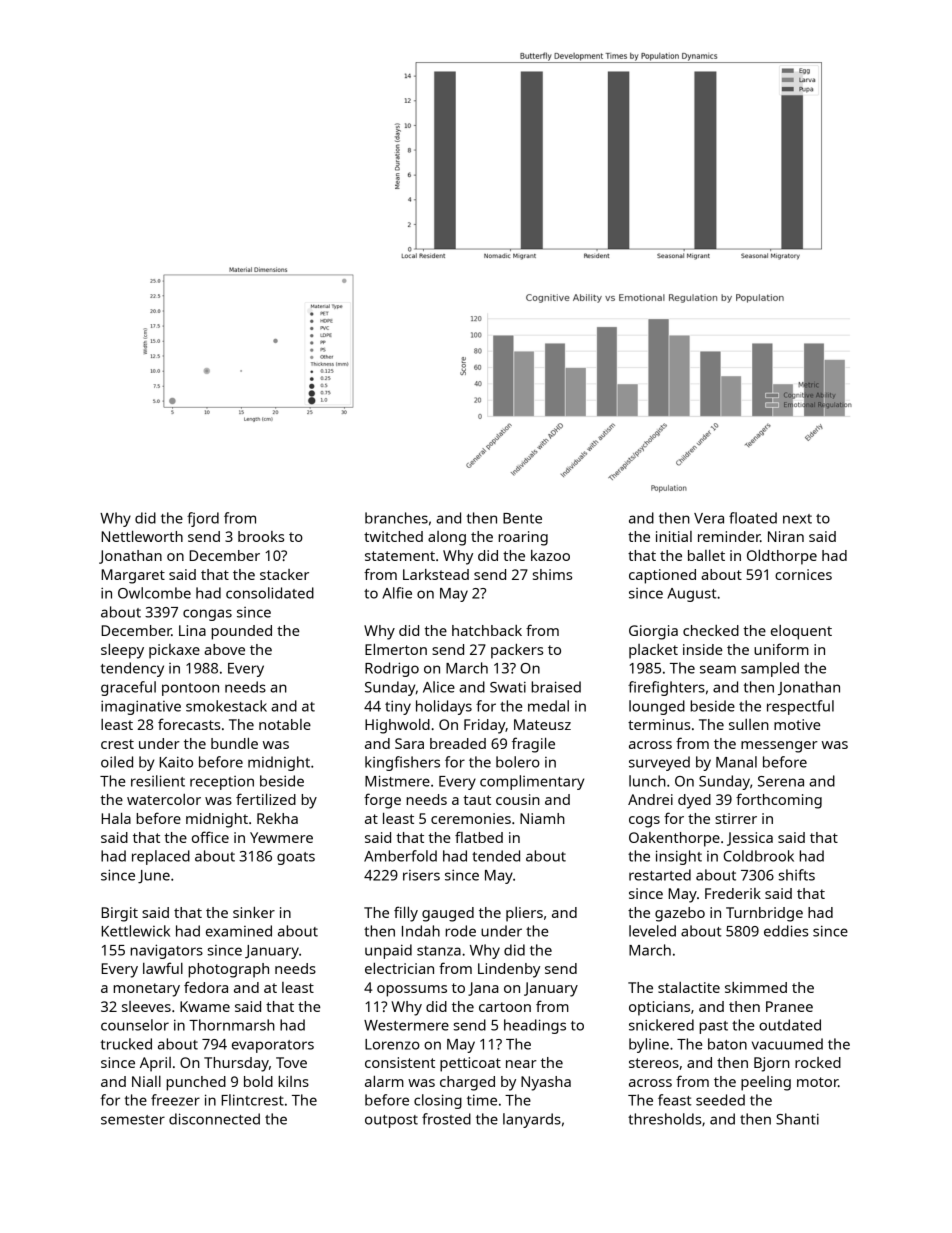 Image resolution: width=952 pixels, height=1233 pixels. What do you see at coordinates (518, 799) in the document?
I see `cousin` at bounding box center [518, 799].
